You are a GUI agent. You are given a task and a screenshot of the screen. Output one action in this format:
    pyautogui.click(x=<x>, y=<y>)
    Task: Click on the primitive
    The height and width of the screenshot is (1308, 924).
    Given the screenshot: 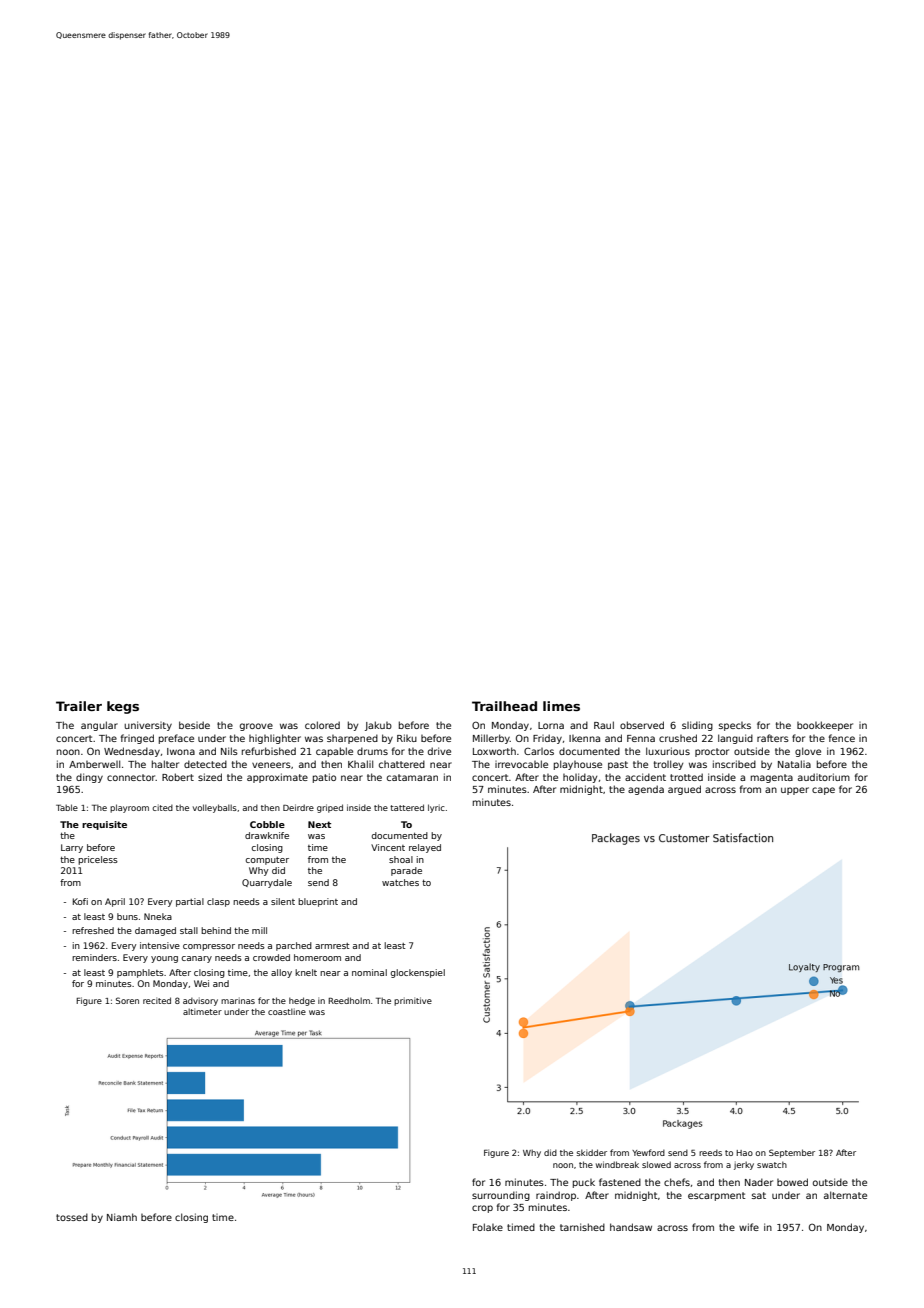 What is the action you would take?
    pyautogui.click(x=413, y=1001)
